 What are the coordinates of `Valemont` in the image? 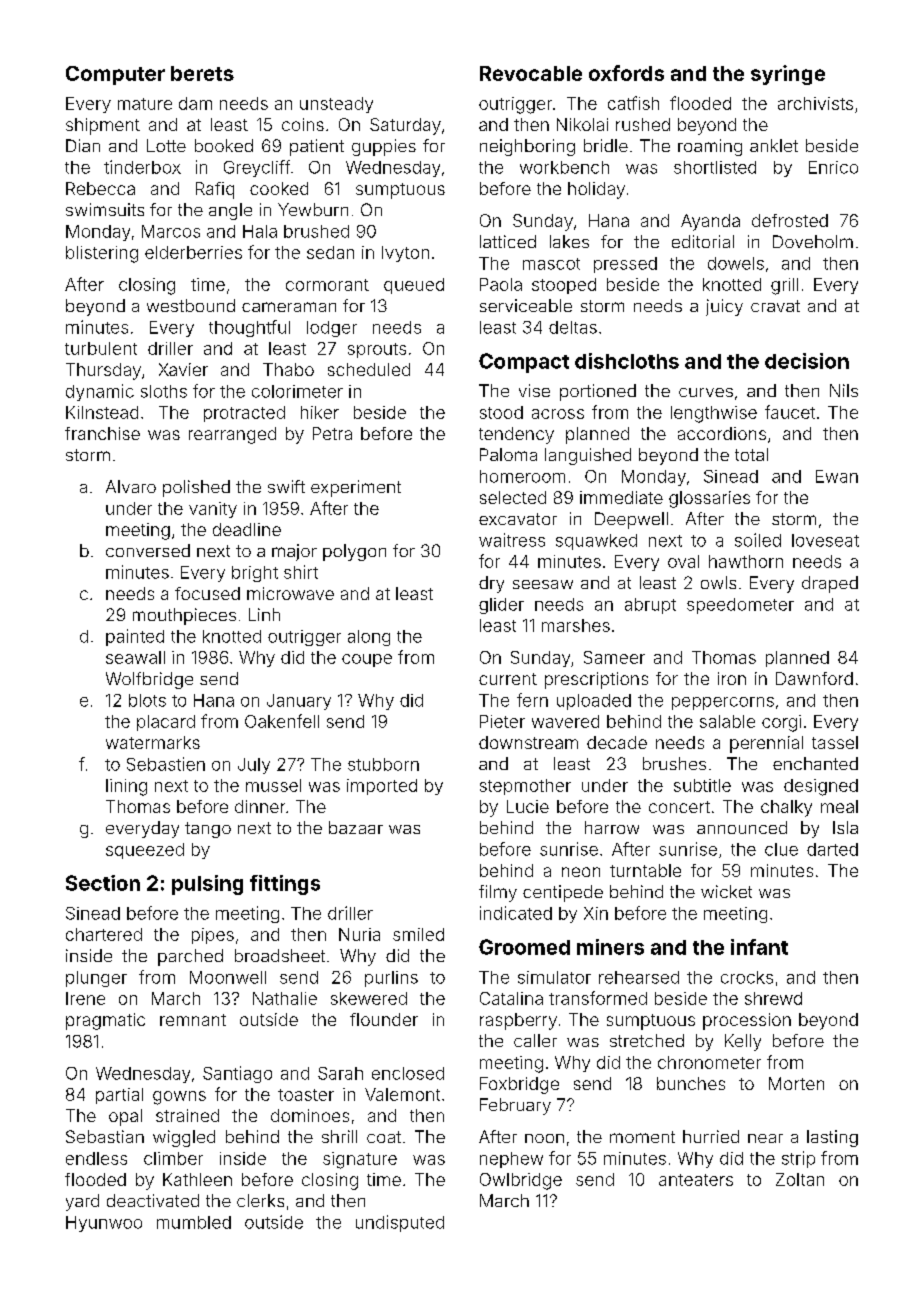 It's located at (402, 1094).
